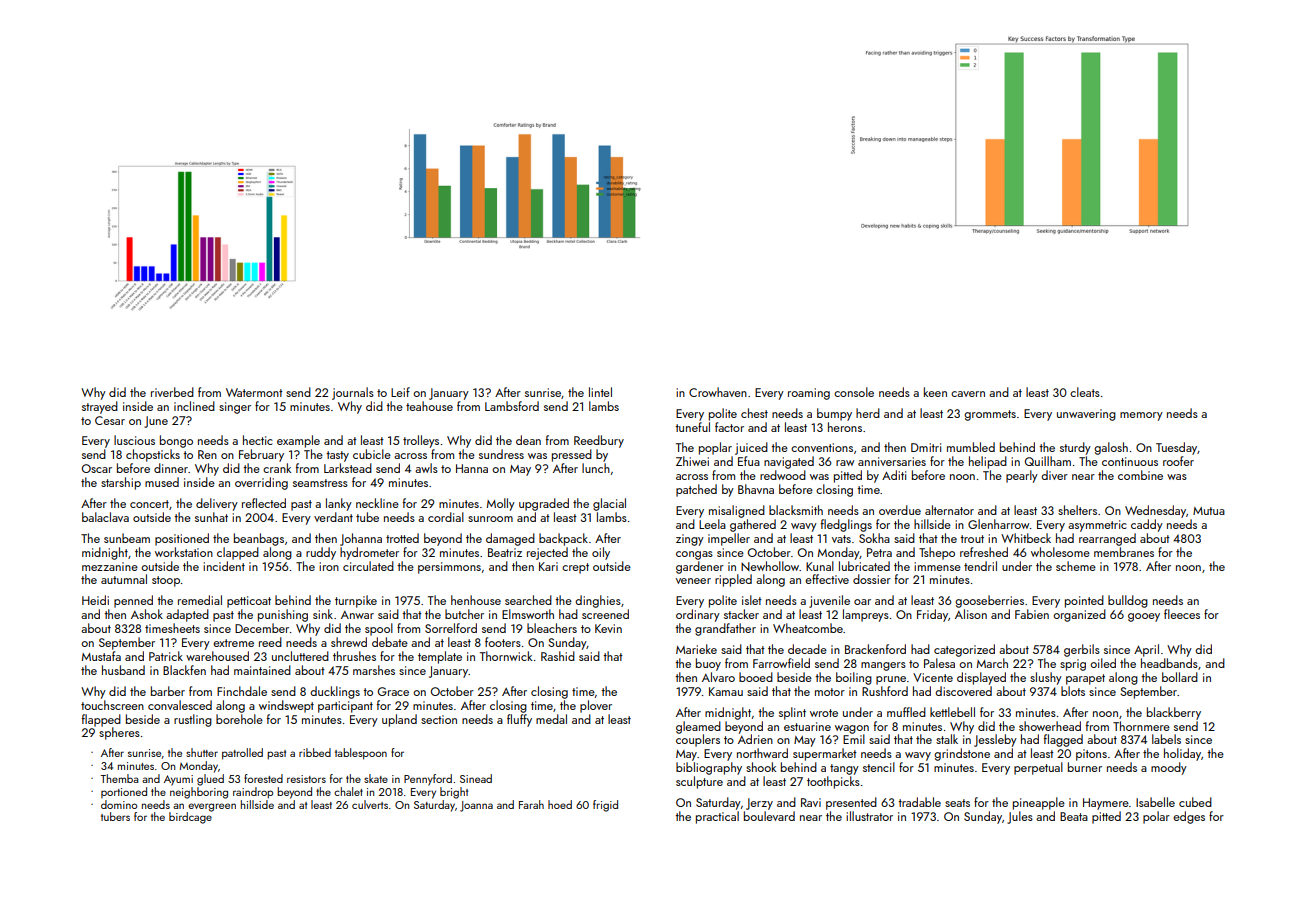  What do you see at coordinates (741, 614) in the screenshot?
I see `stacker` at bounding box center [741, 614].
